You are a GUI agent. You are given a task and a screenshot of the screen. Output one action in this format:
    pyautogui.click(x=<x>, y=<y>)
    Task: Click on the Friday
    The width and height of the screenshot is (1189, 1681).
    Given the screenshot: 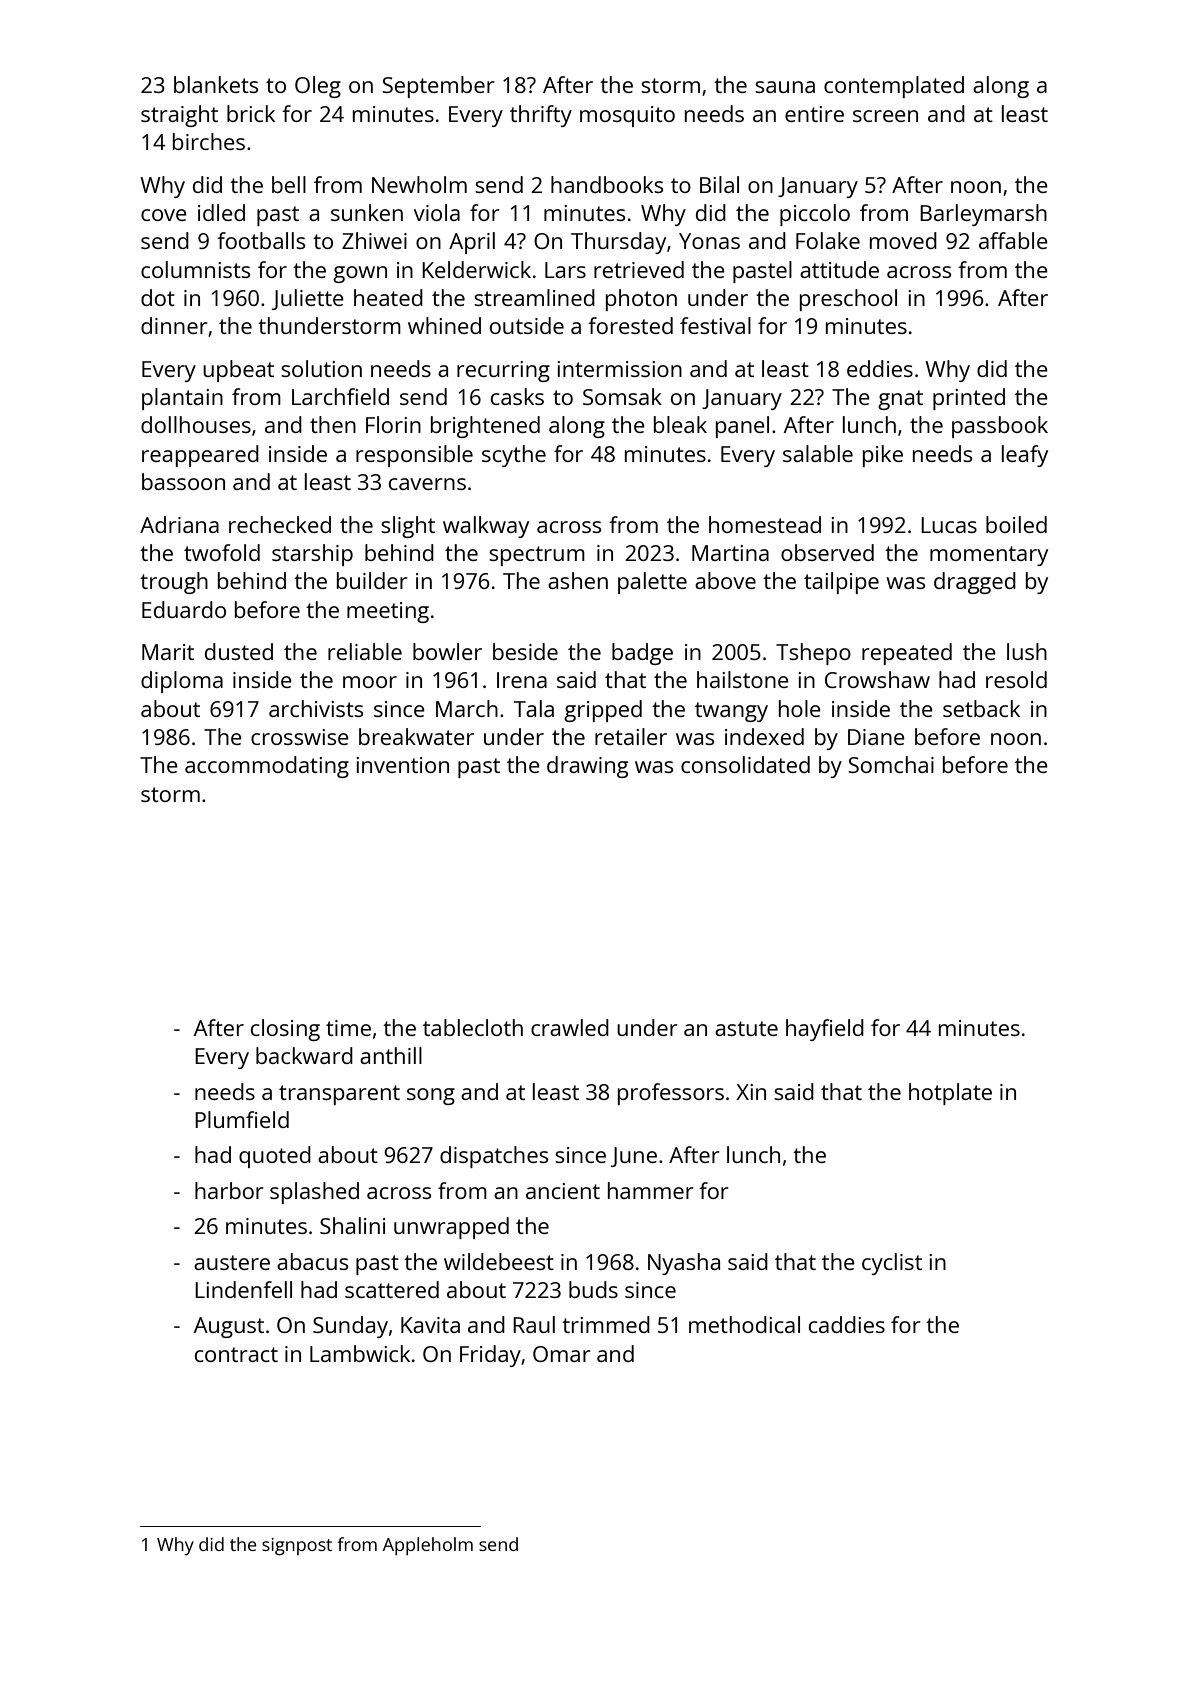 What is the action you would take?
    pyautogui.click(x=490, y=1356)
